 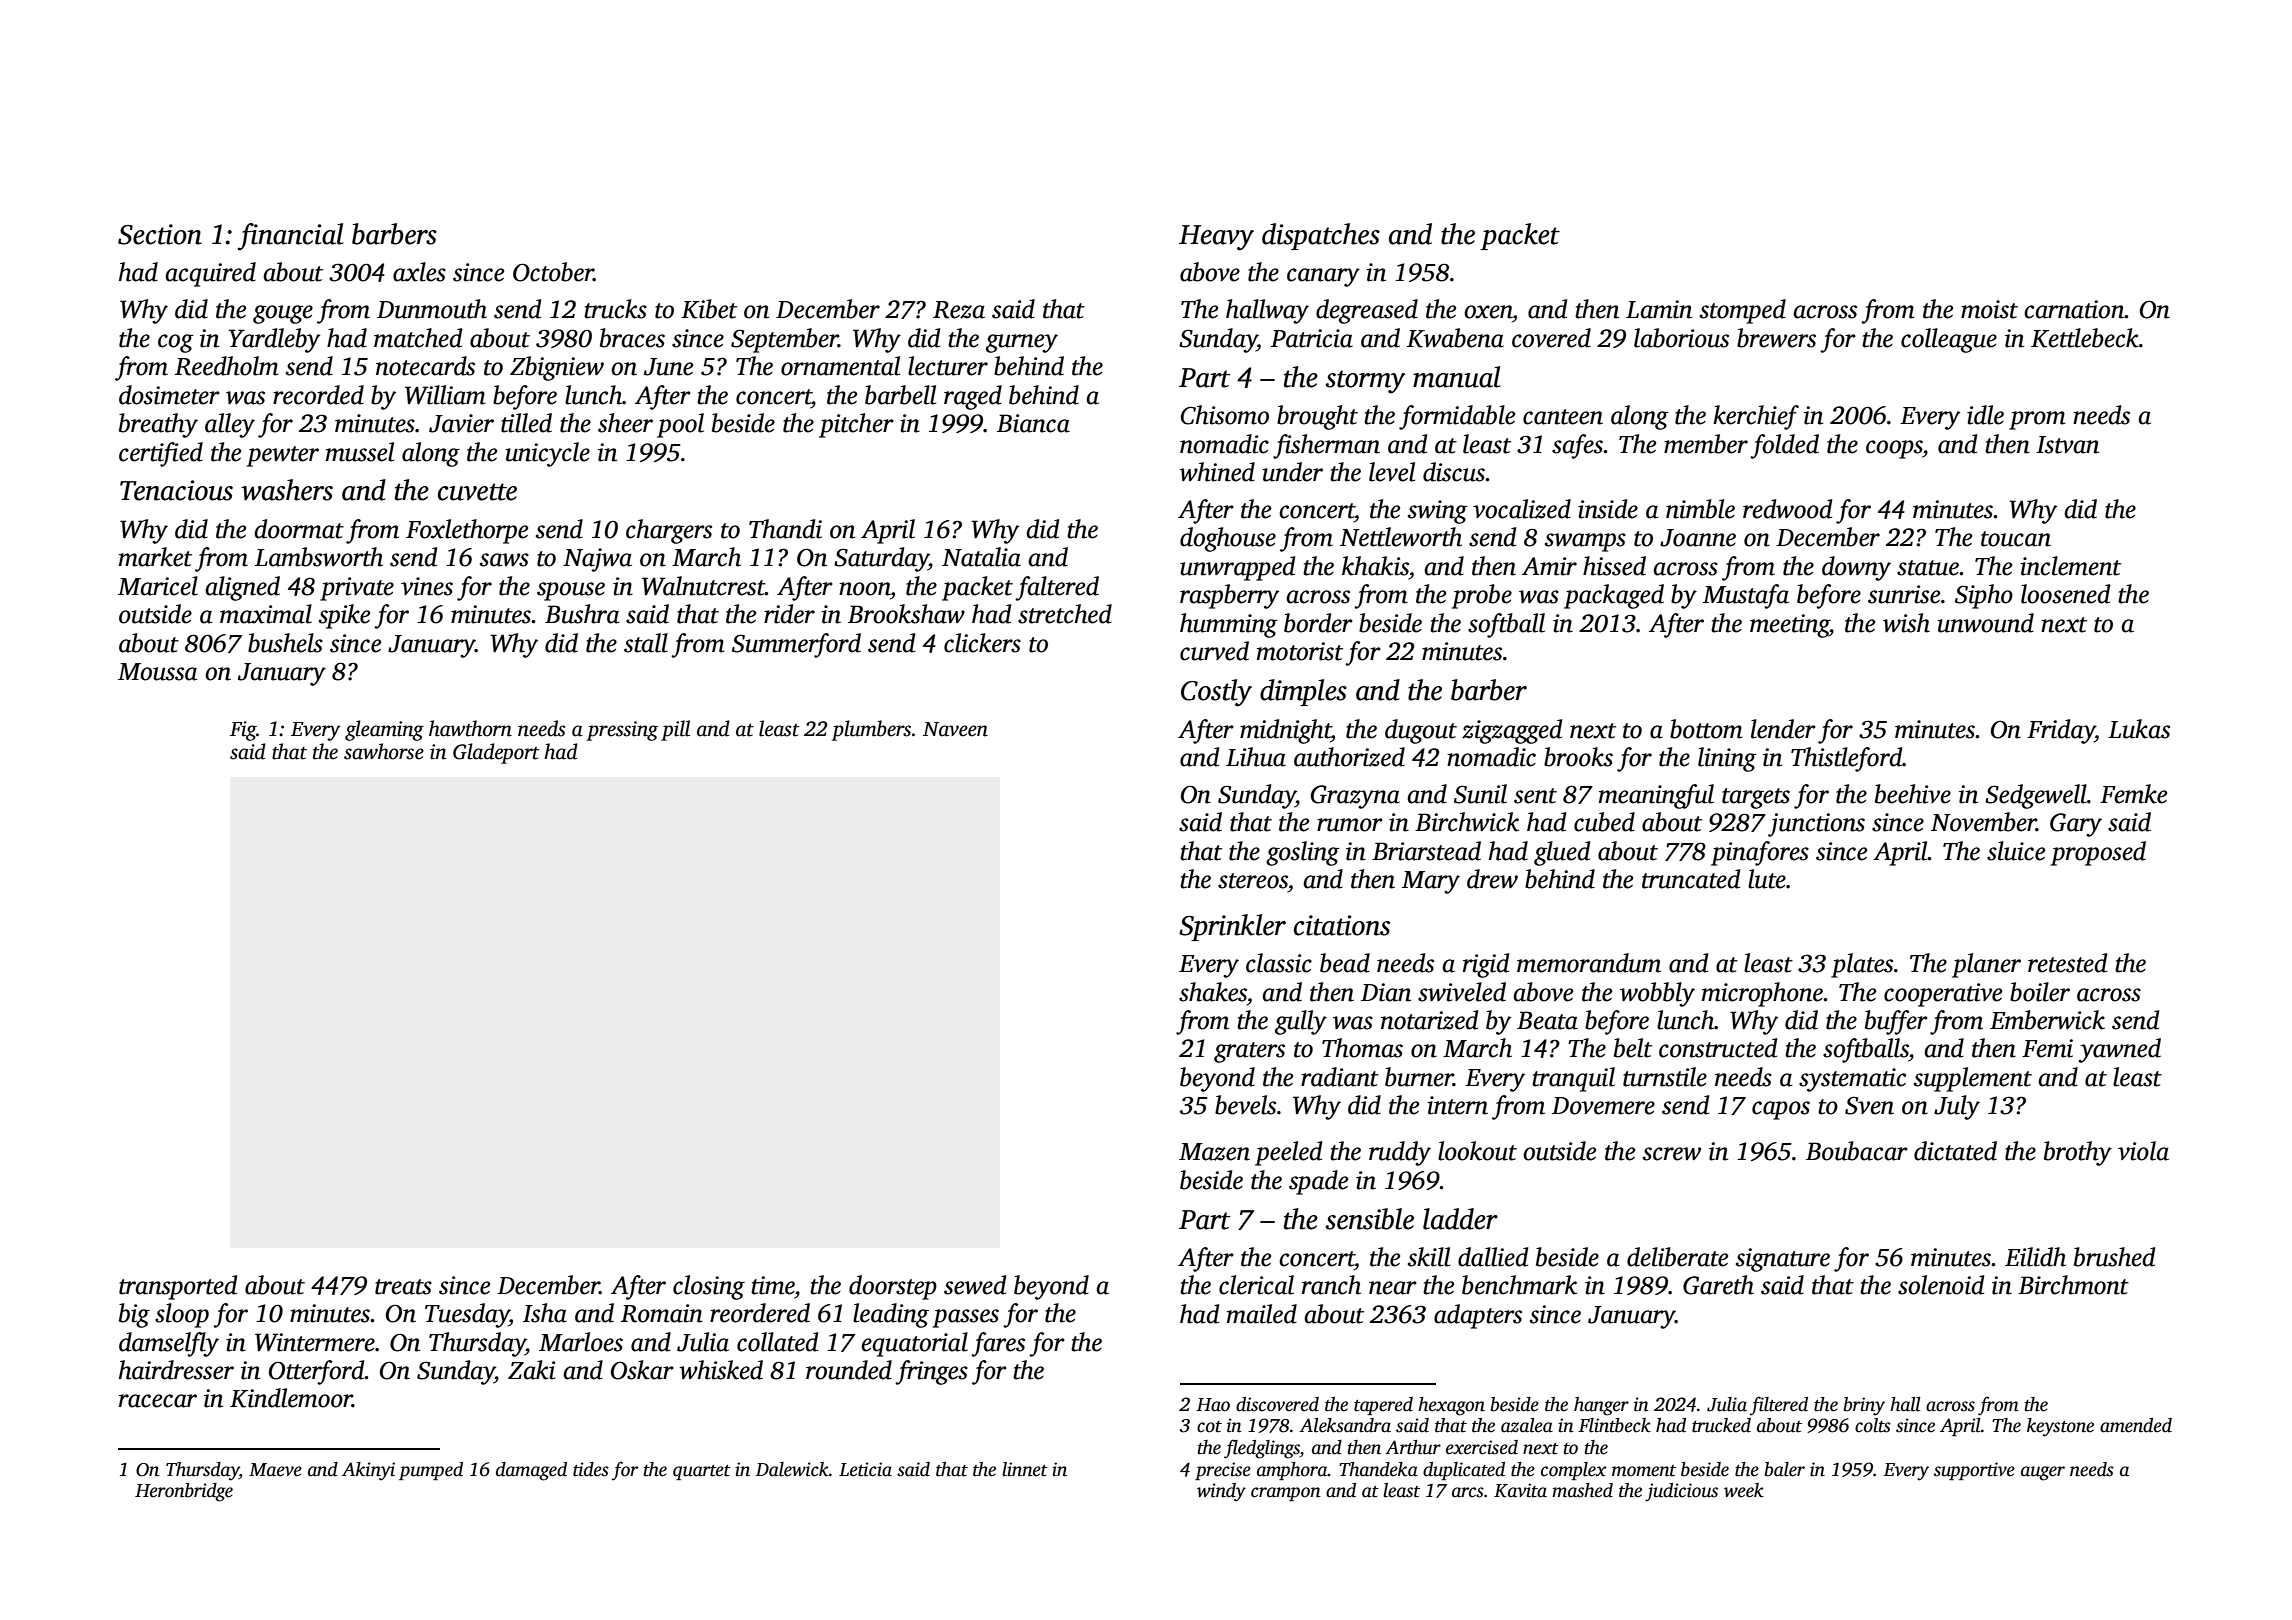 I want to click on kerchief, so click(x=1756, y=417).
